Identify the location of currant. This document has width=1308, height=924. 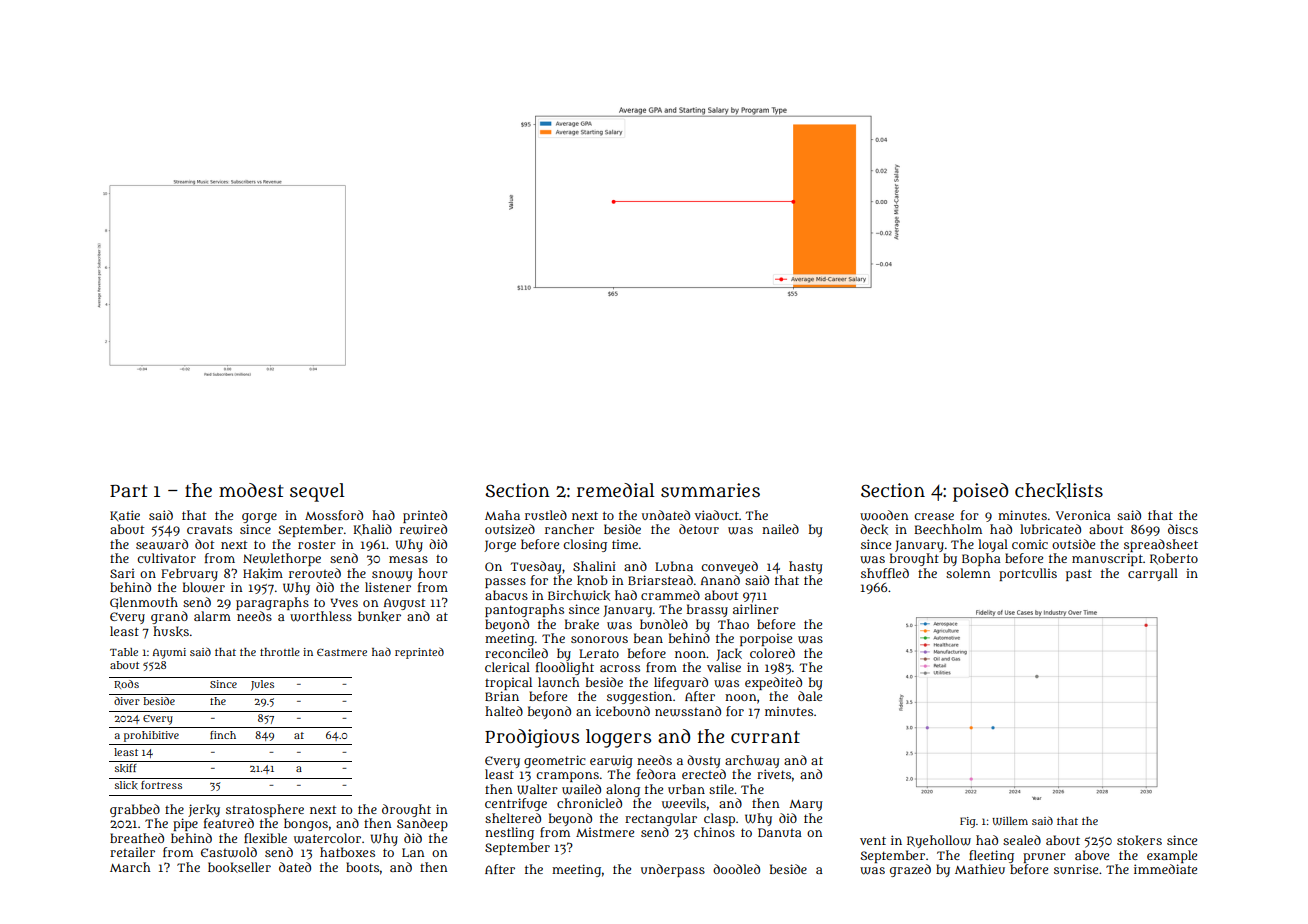
(765, 737).
